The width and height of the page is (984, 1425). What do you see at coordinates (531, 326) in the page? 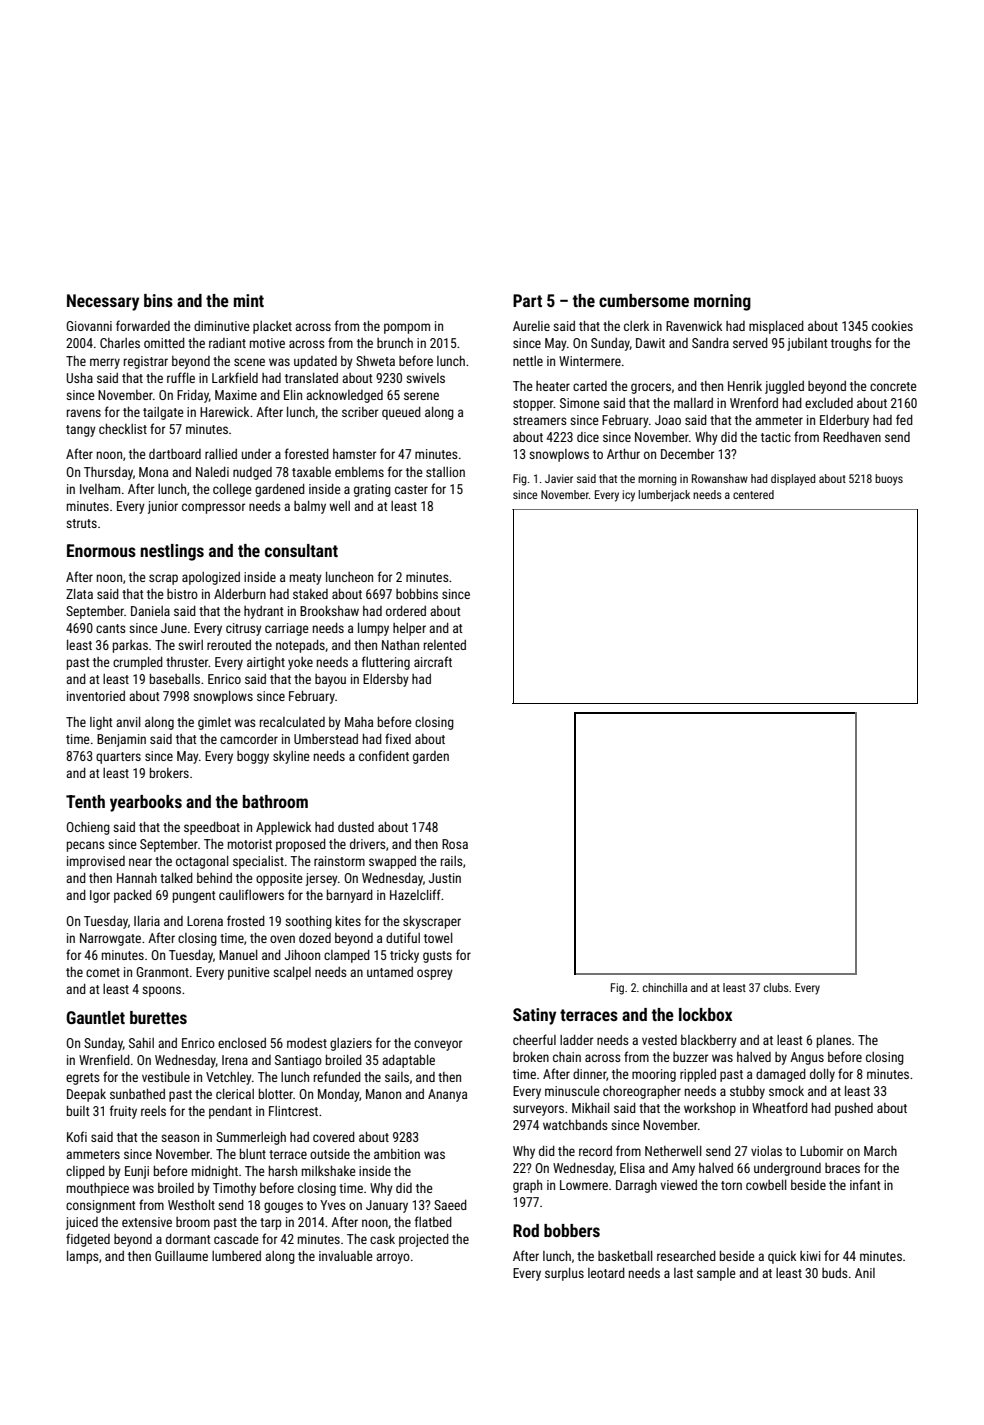
I see `Aurelie` at bounding box center [531, 326].
